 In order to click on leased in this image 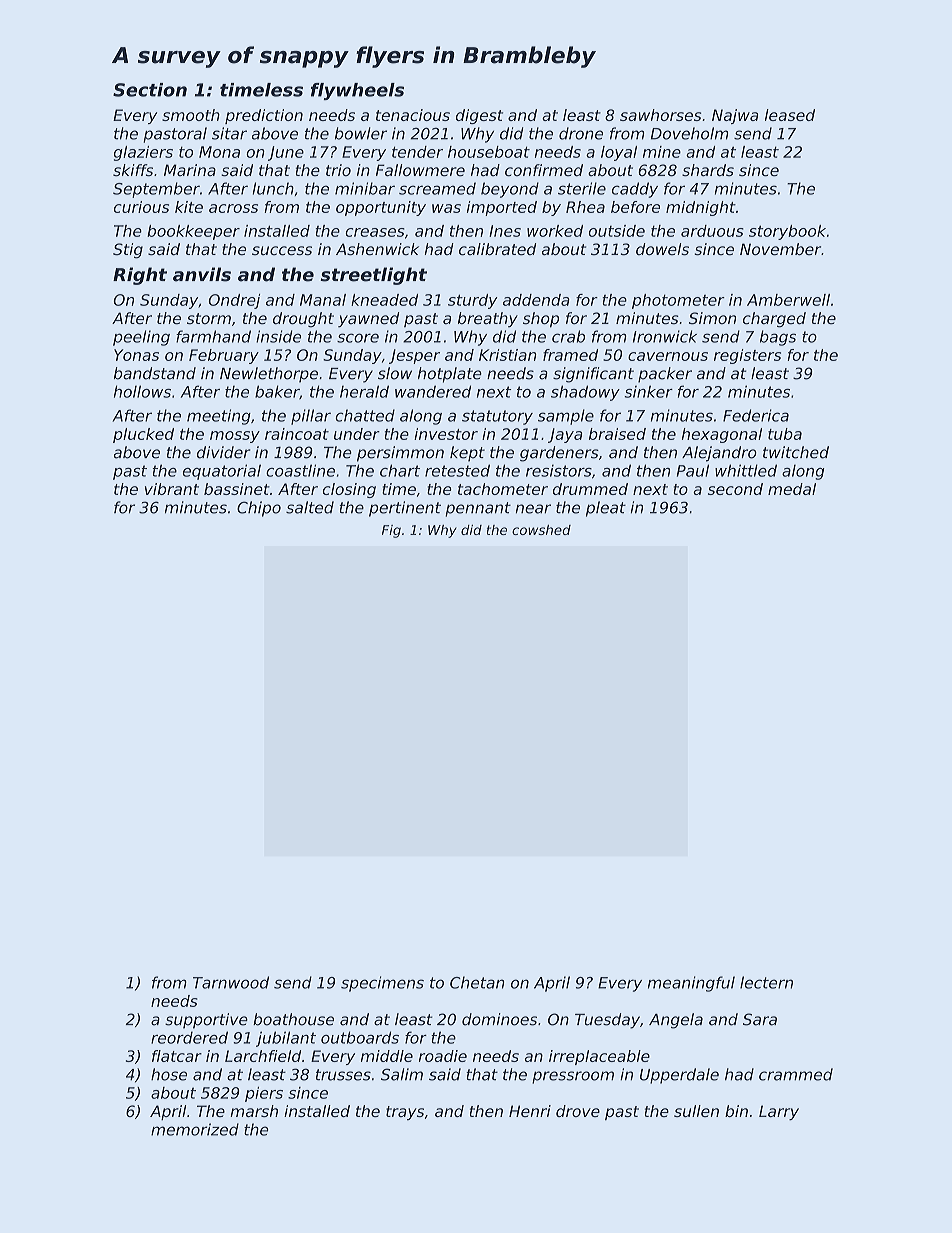, I will do `click(790, 115)`.
